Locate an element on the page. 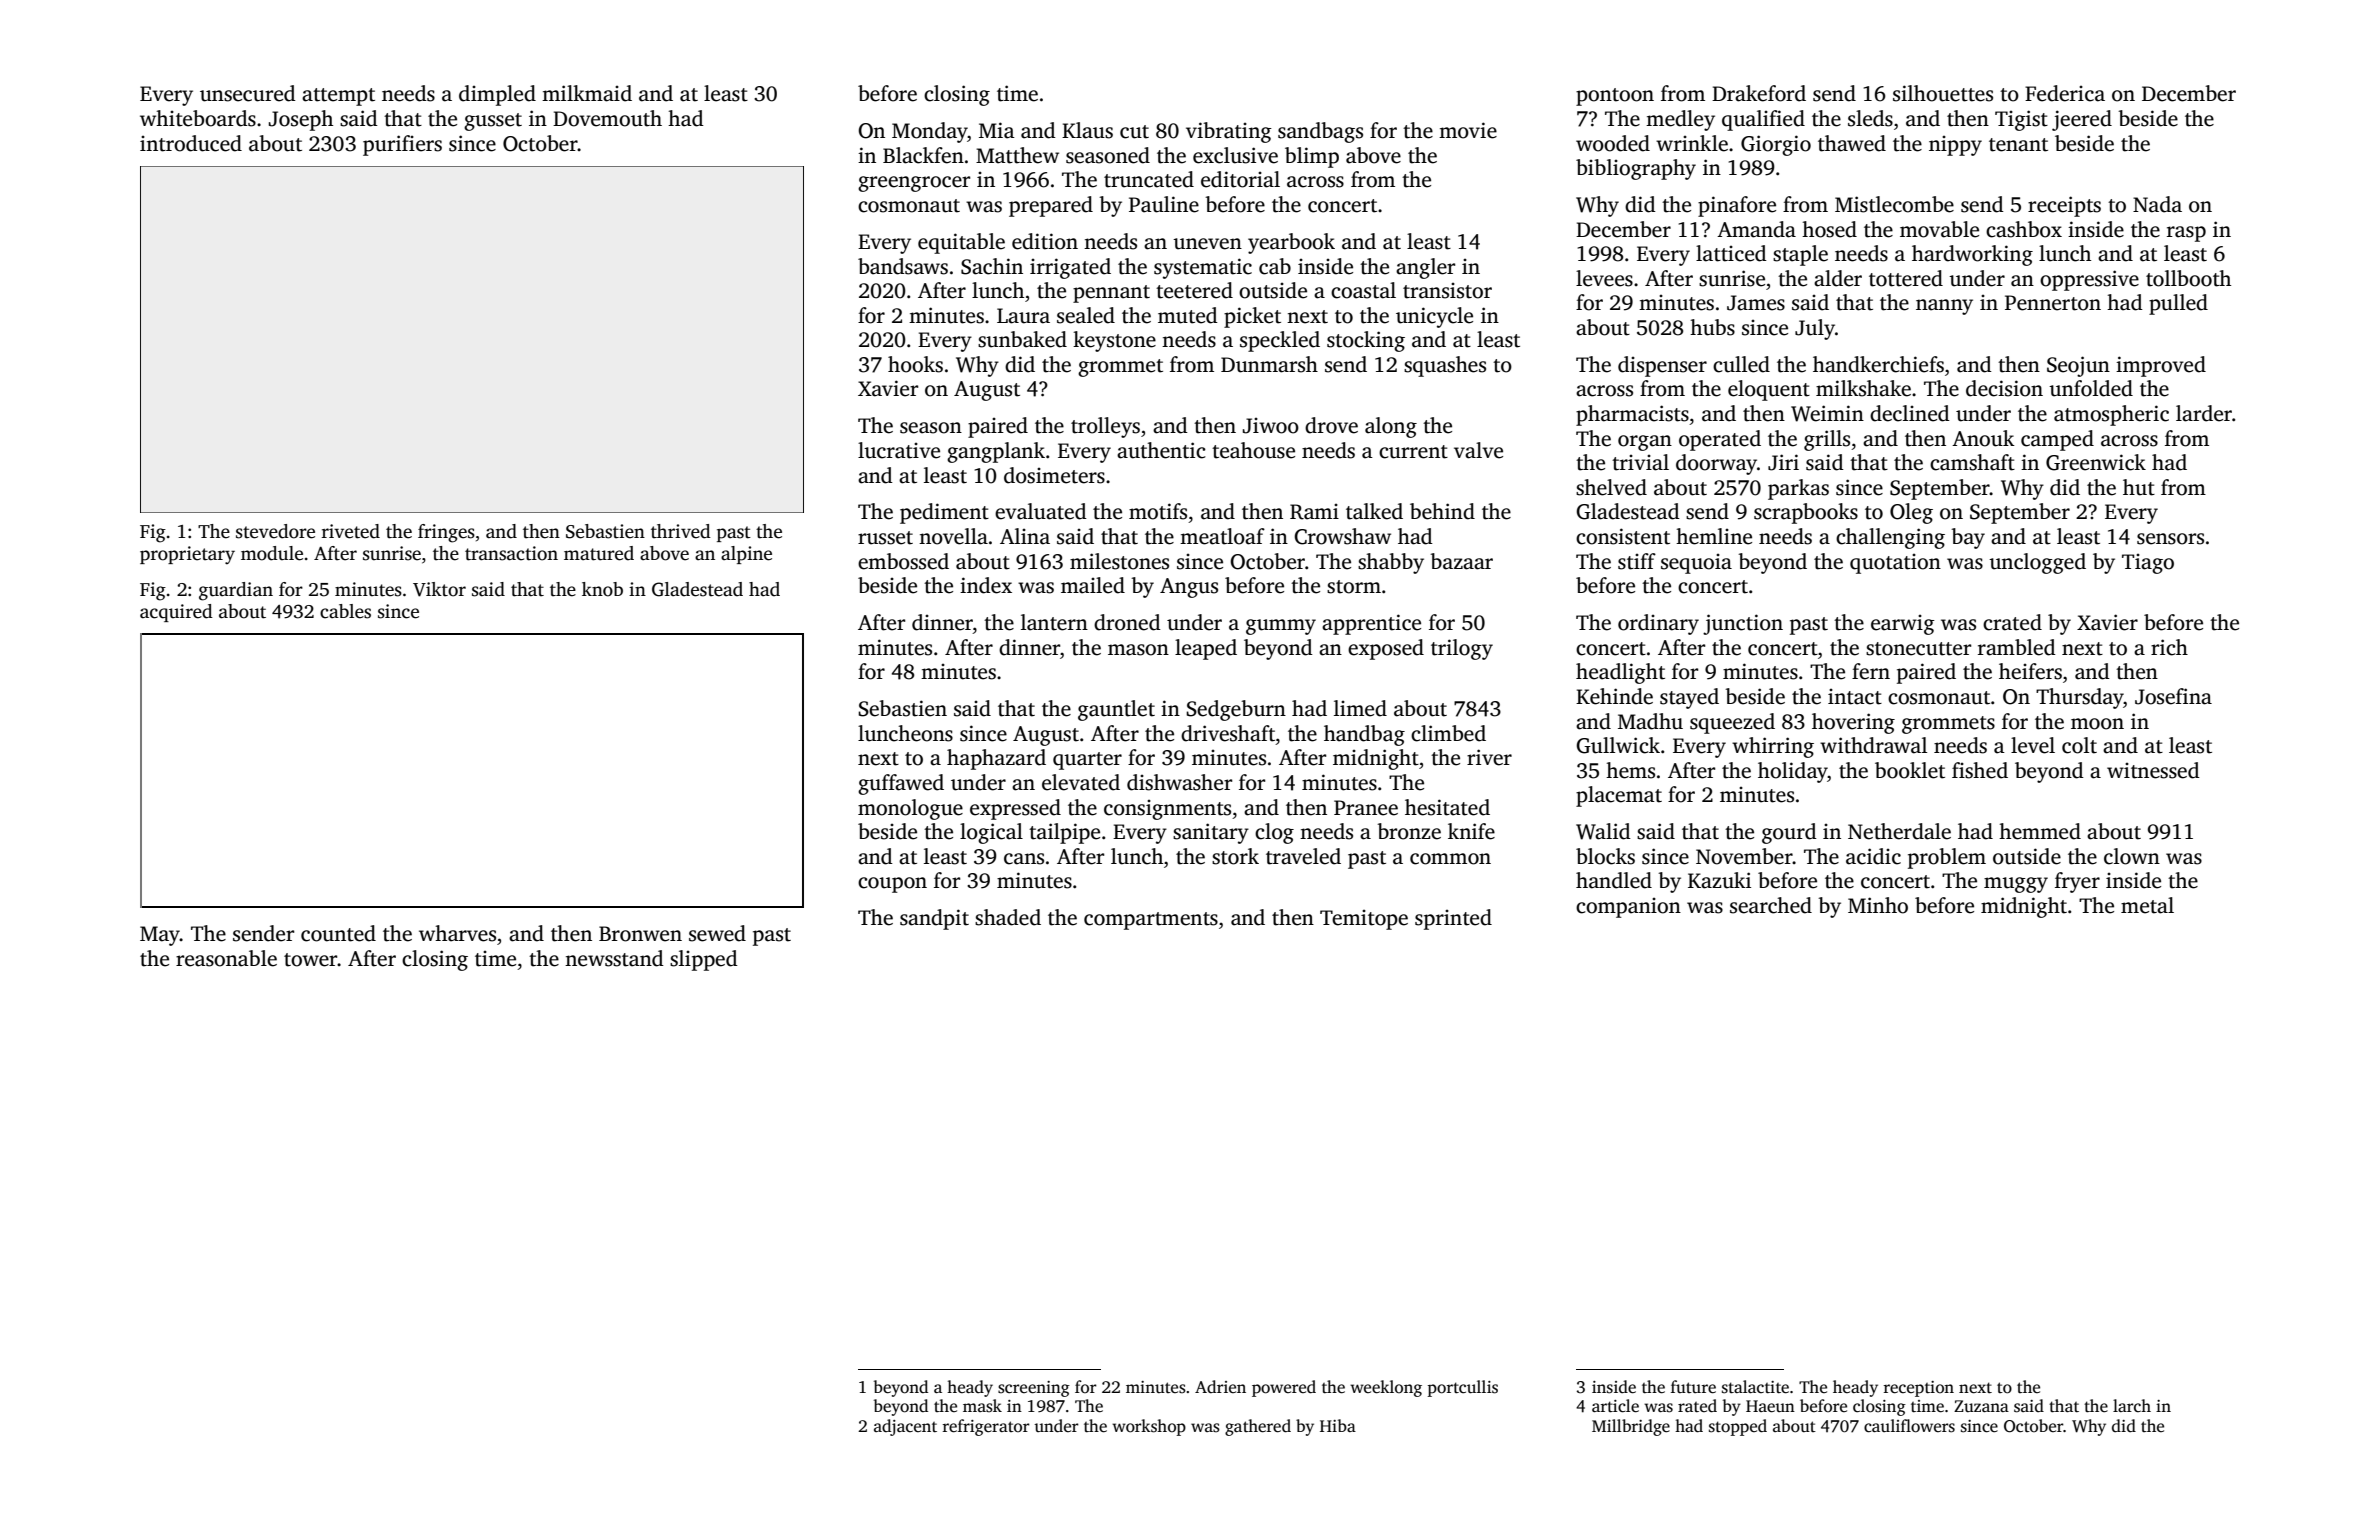  Federica is located at coordinates (2065, 93).
